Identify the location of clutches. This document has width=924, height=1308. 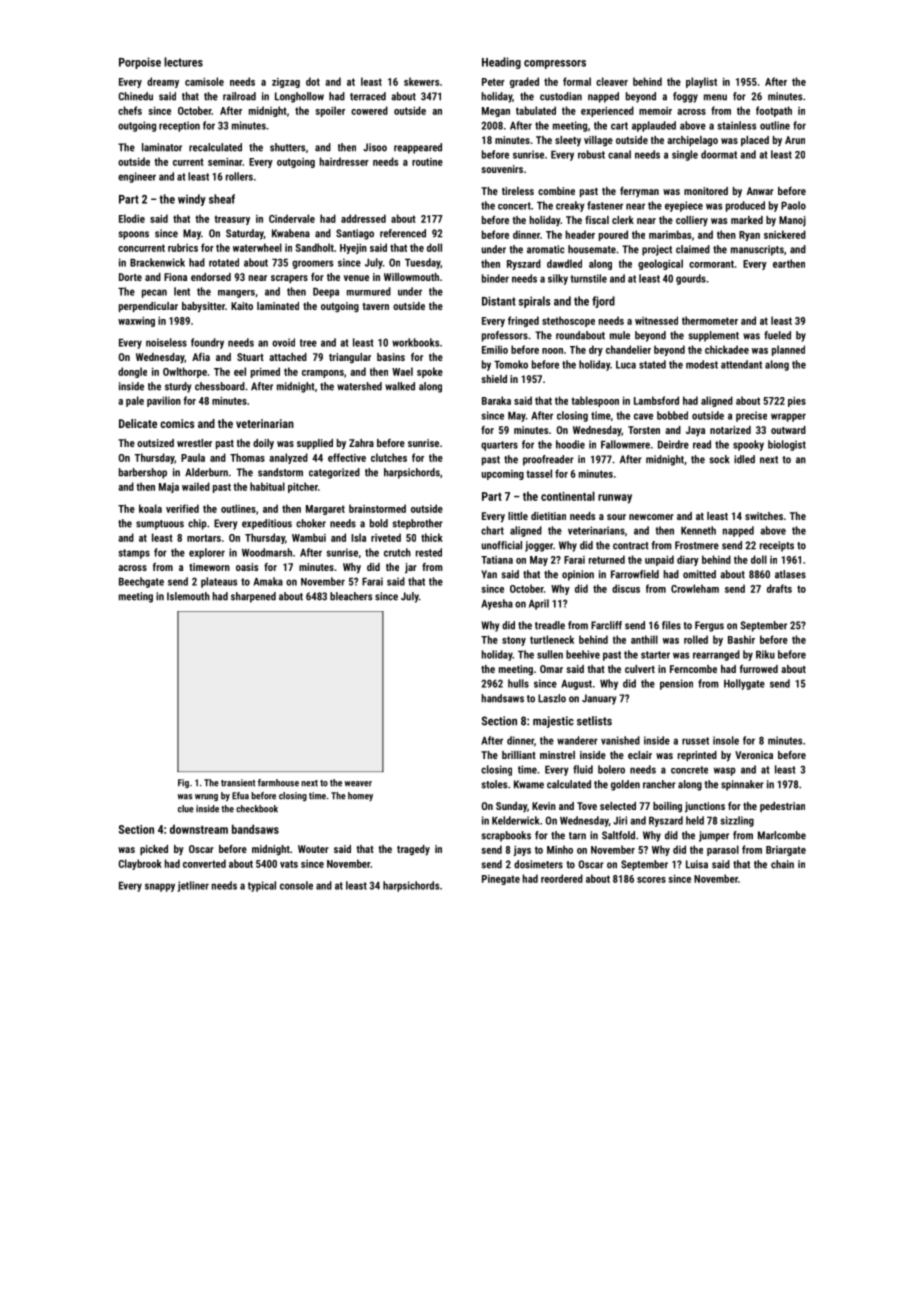
(389, 457).
